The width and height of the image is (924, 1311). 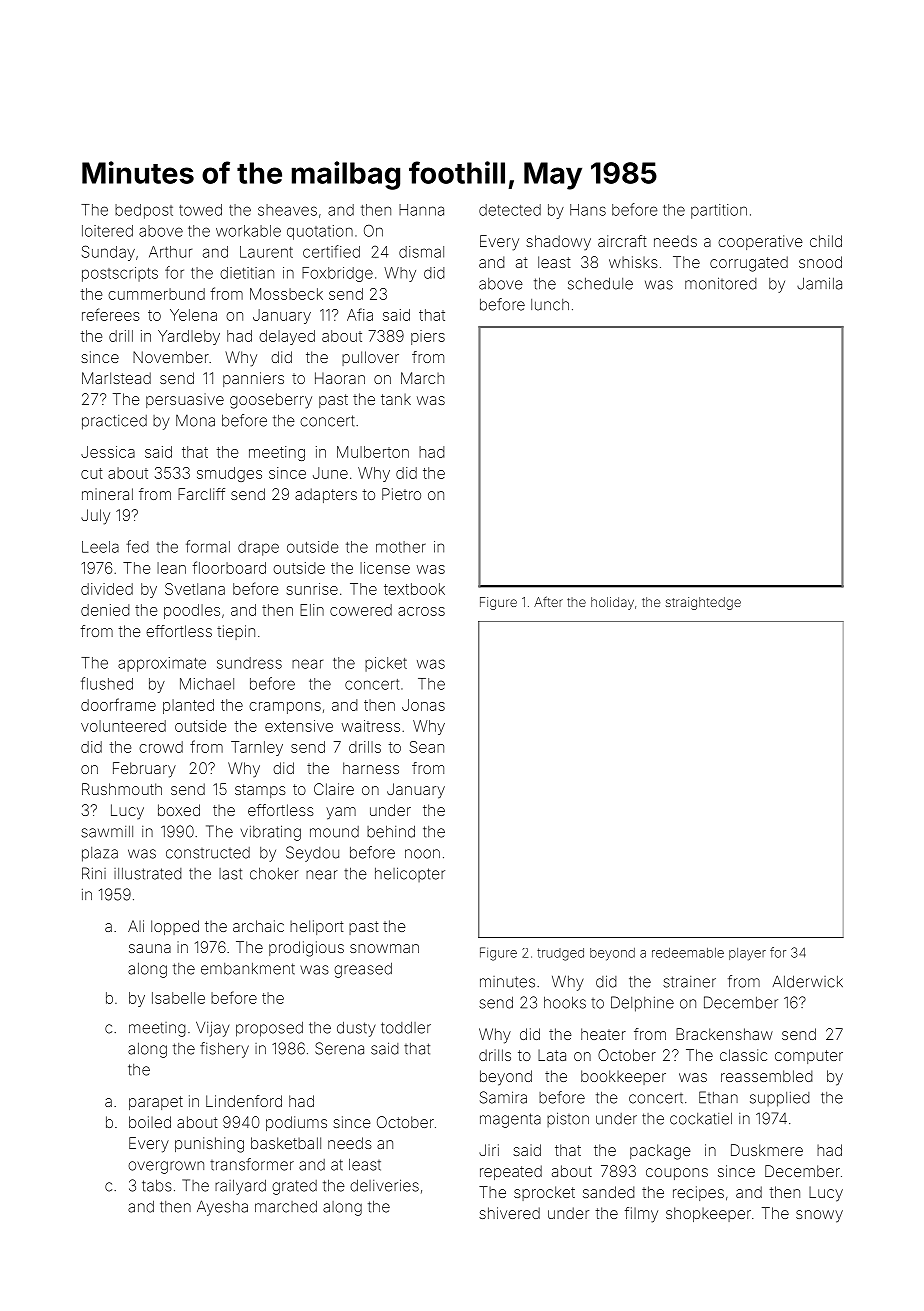 I want to click on bedpost, so click(x=144, y=211).
